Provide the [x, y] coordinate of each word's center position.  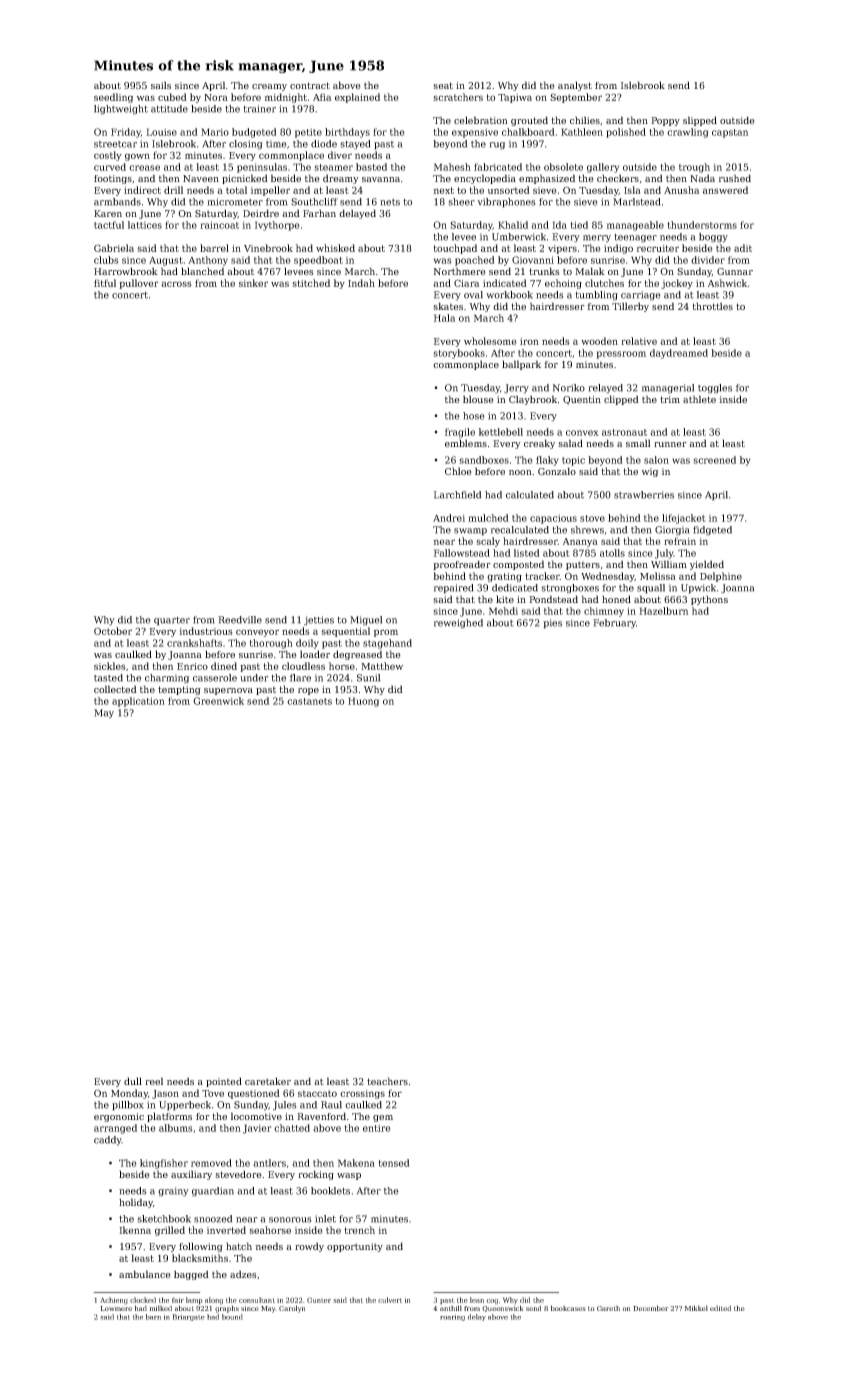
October [113, 631]
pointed [224, 1082]
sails [161, 85]
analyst [575, 86]
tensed [394, 1163]
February [614, 624]
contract [310, 85]
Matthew [382, 666]
